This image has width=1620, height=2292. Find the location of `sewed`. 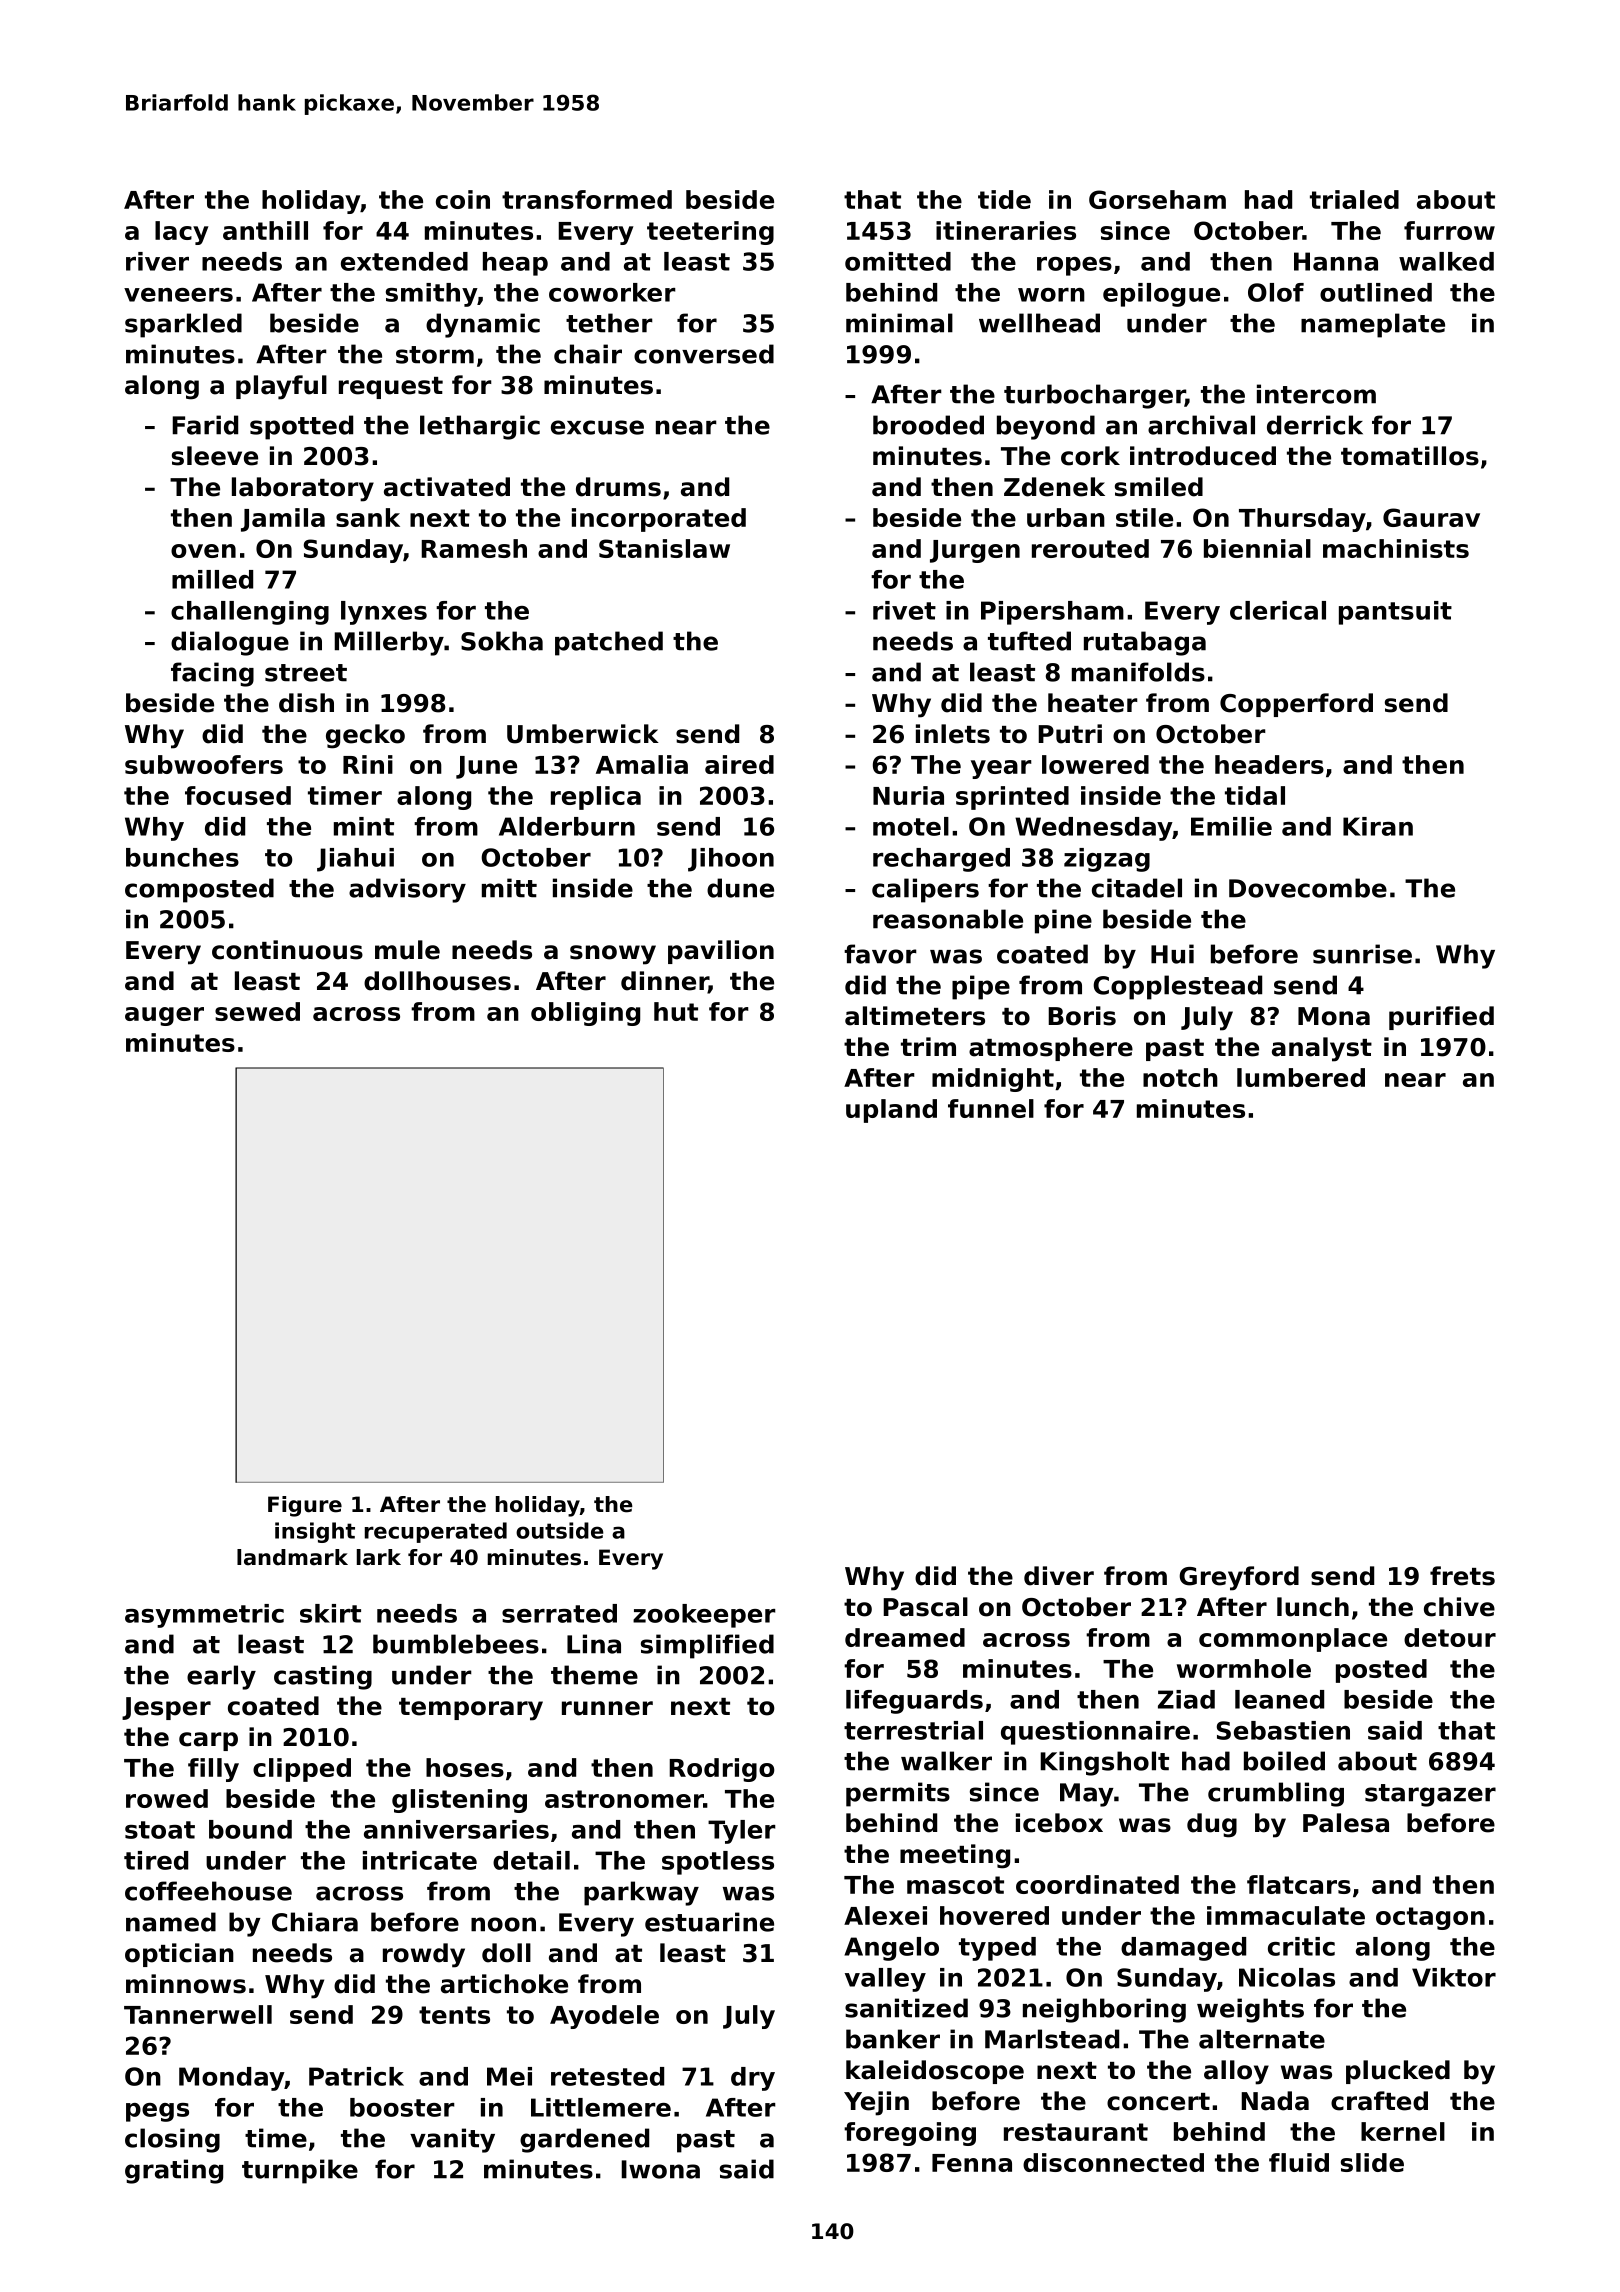

sewed is located at coordinates (257, 1011).
